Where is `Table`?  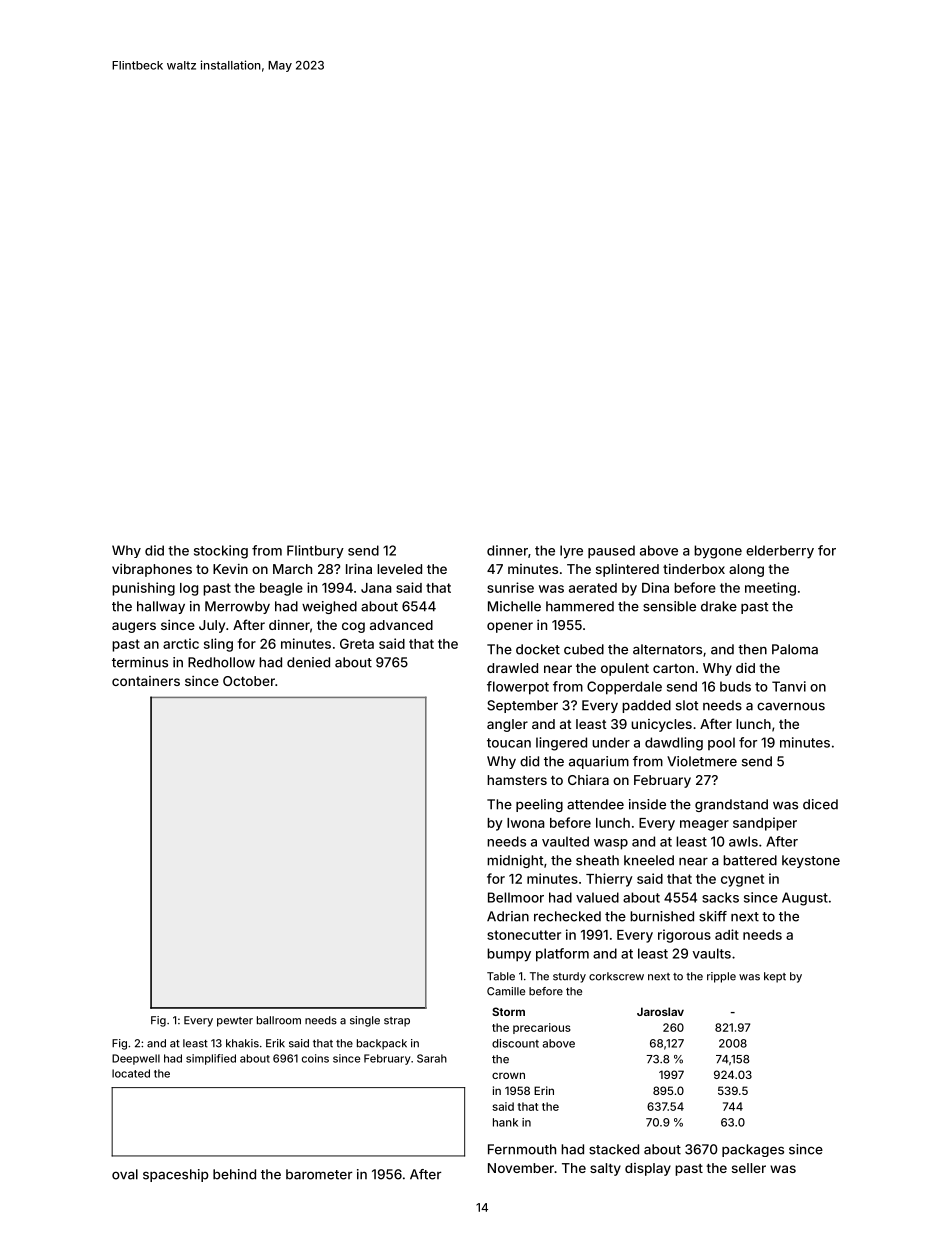
Table is located at coordinates (501, 976).
